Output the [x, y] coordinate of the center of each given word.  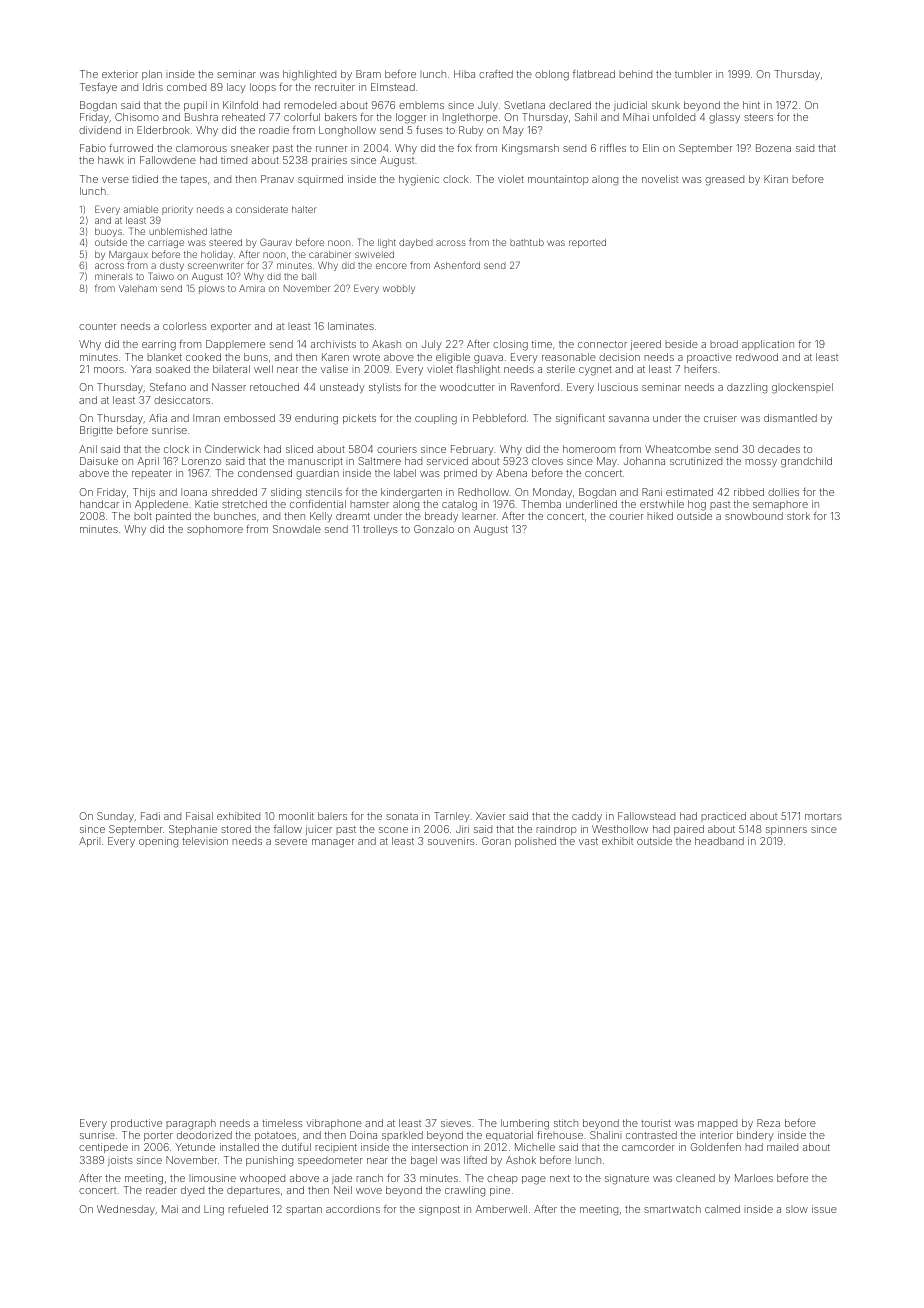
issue [824, 1209]
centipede [103, 1148]
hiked [660, 516]
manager [333, 843]
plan [152, 75]
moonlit [296, 816]
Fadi [150, 816]
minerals [114, 276]
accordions [353, 1209]
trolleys [380, 530]
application [768, 345]
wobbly [399, 289]
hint [751, 105]
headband [719, 841]
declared [570, 105]
